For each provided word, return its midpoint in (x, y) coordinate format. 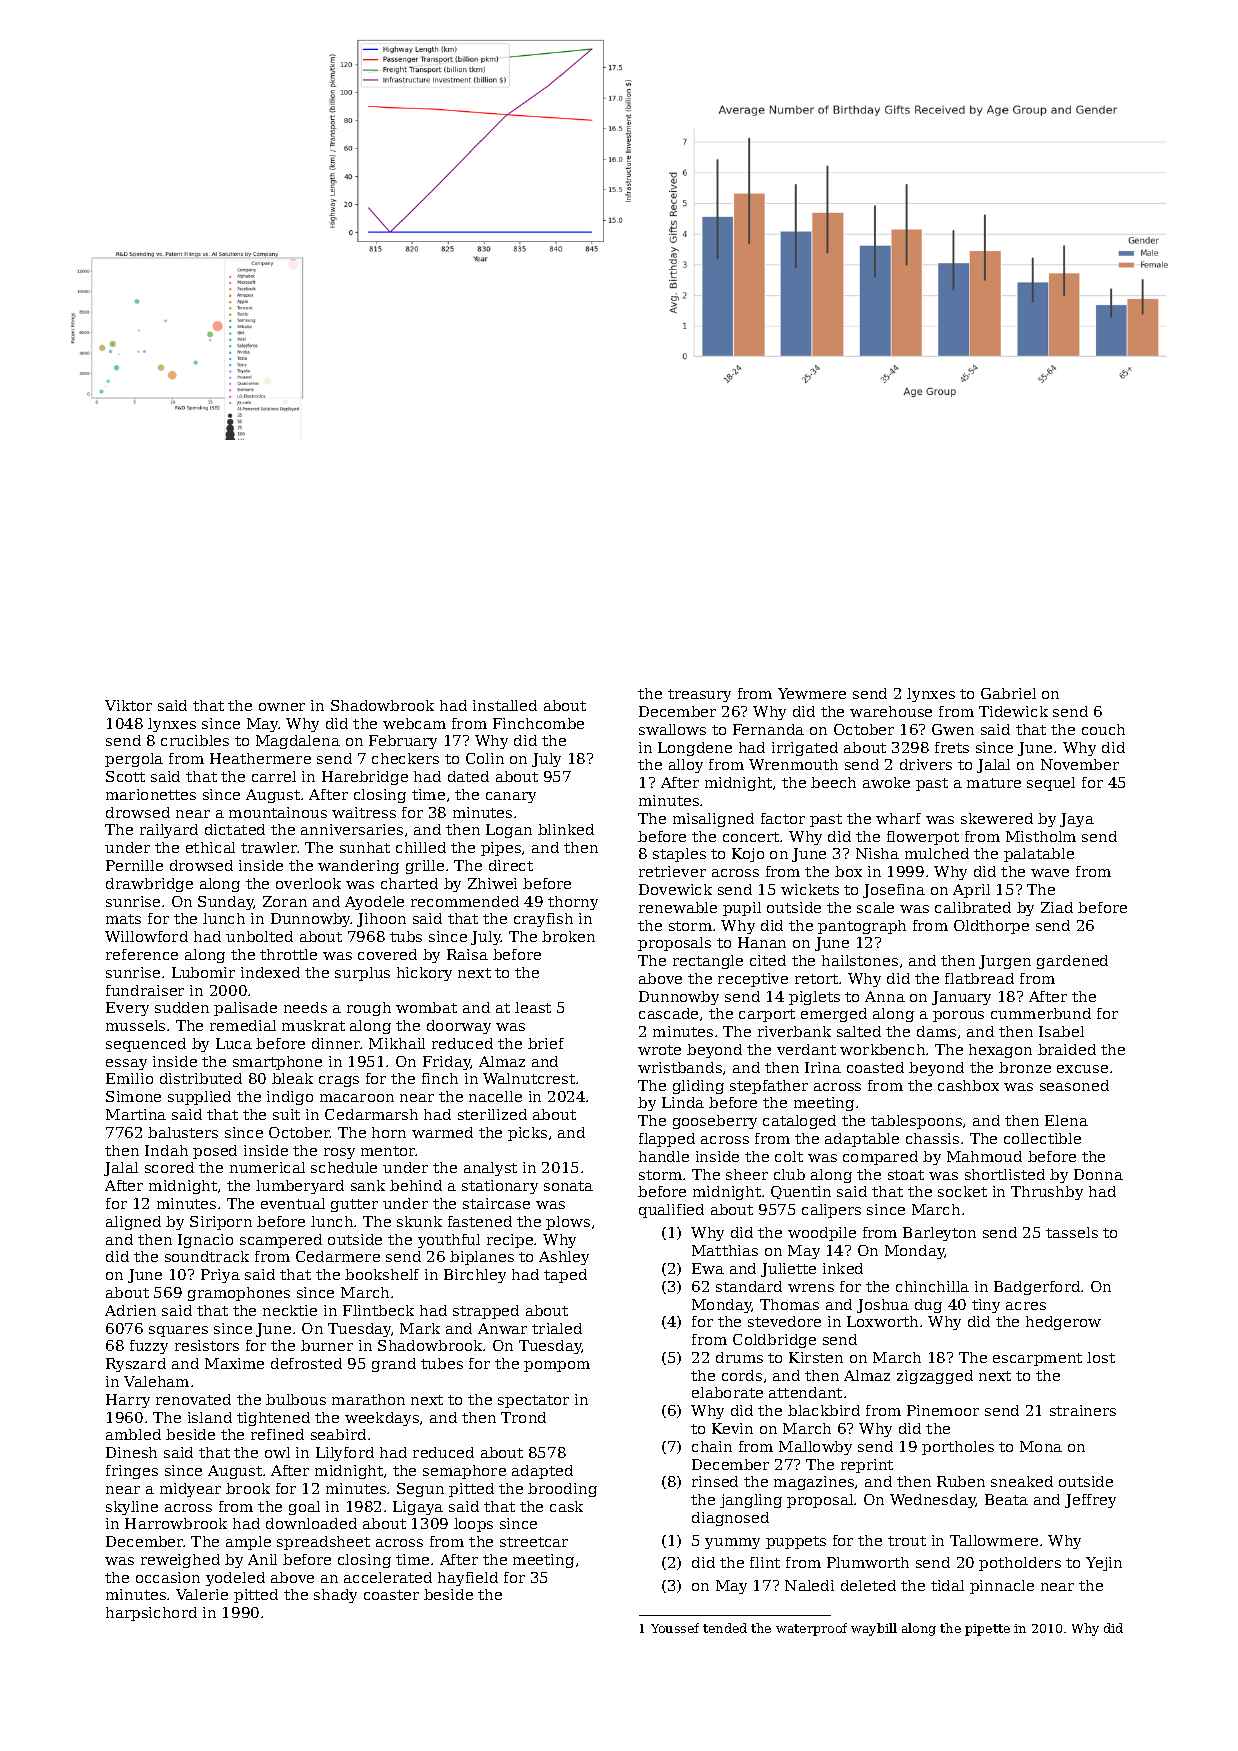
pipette (987, 1630)
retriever (672, 871)
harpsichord (151, 1614)
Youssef (675, 1628)
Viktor (128, 705)
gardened (1072, 962)
